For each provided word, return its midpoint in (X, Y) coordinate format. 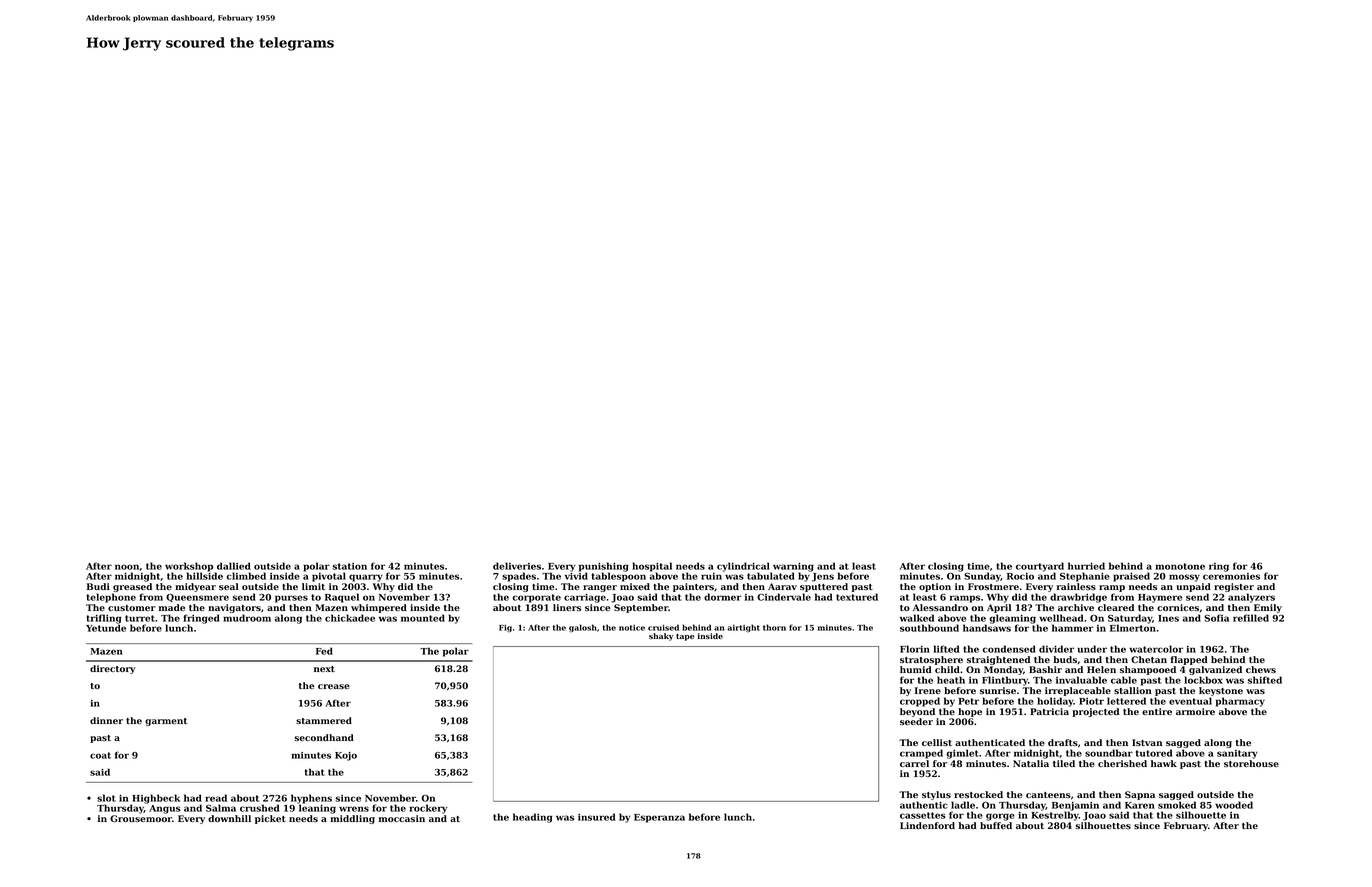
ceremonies (1231, 576)
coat (100, 755)
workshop (189, 567)
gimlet (962, 754)
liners (567, 607)
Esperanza (659, 818)
